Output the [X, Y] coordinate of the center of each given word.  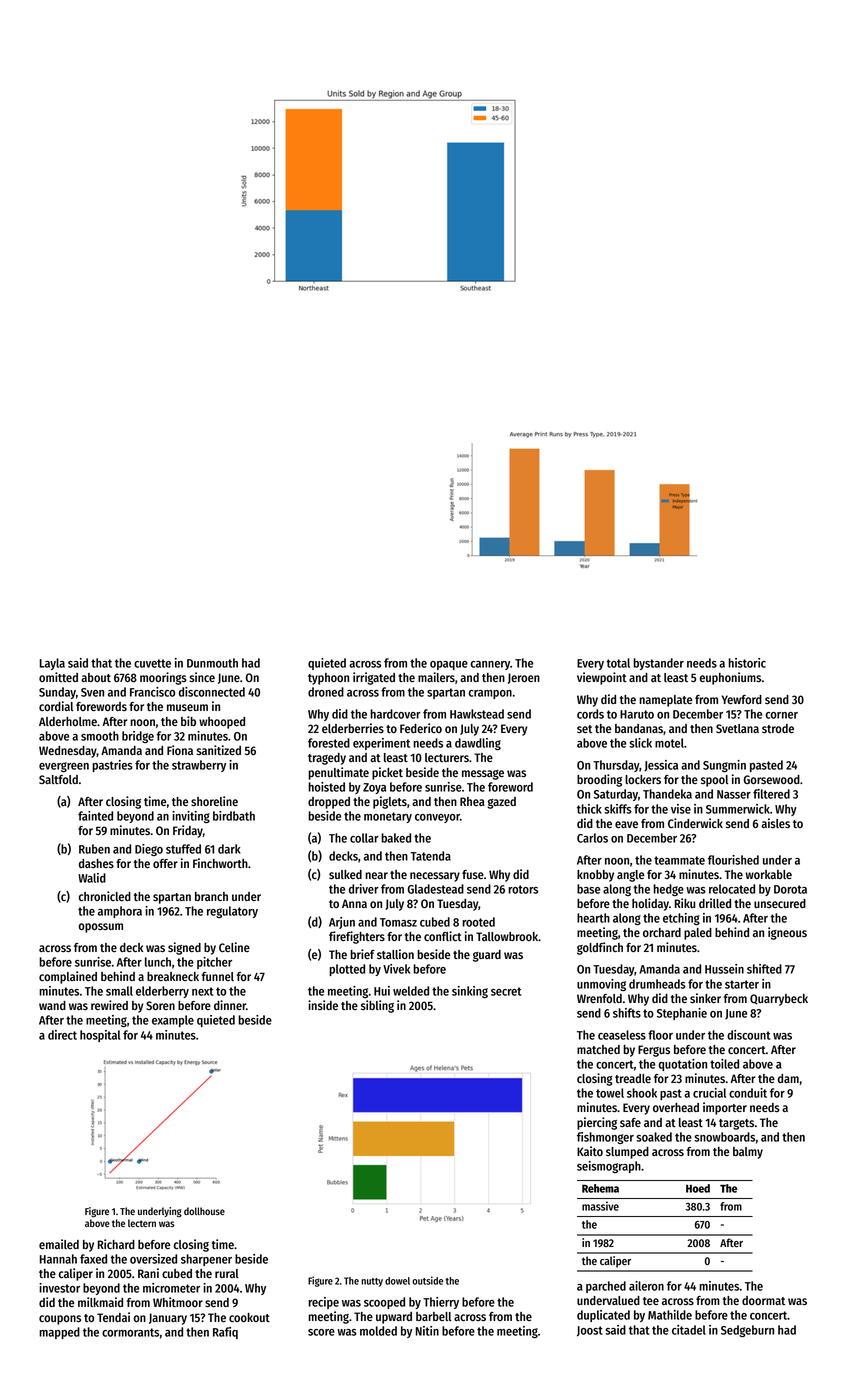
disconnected [212, 692]
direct [62, 1035]
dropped [329, 803]
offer [165, 863]
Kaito [590, 1151]
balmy [748, 1153]
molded [378, 1331]
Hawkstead [477, 714]
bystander [658, 664]
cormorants [130, 1332]
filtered [771, 794]
